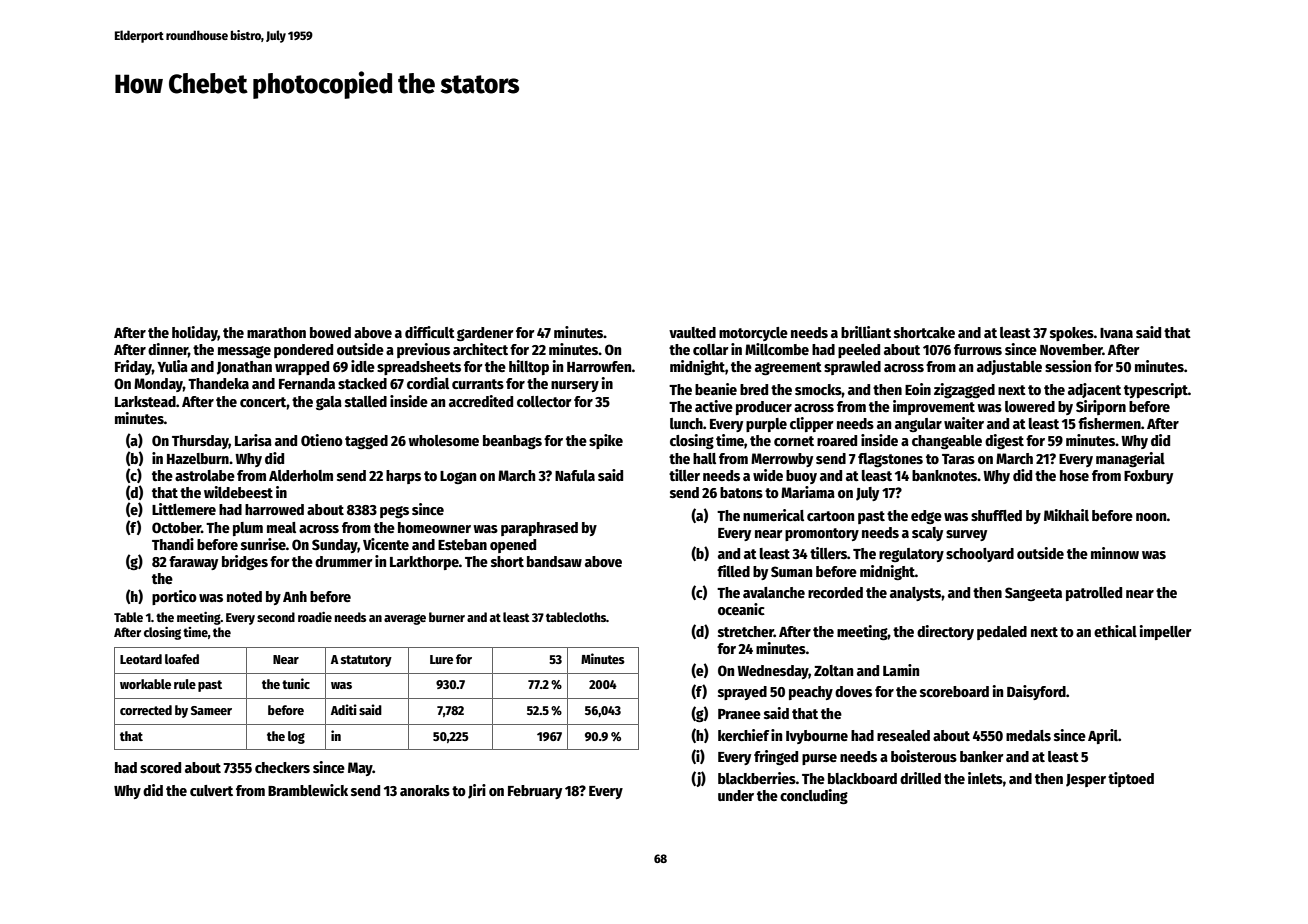 The height and width of the screenshot is (924, 1308). Describe the element at coordinates (535, 792) in the screenshot. I see `February` at that location.
